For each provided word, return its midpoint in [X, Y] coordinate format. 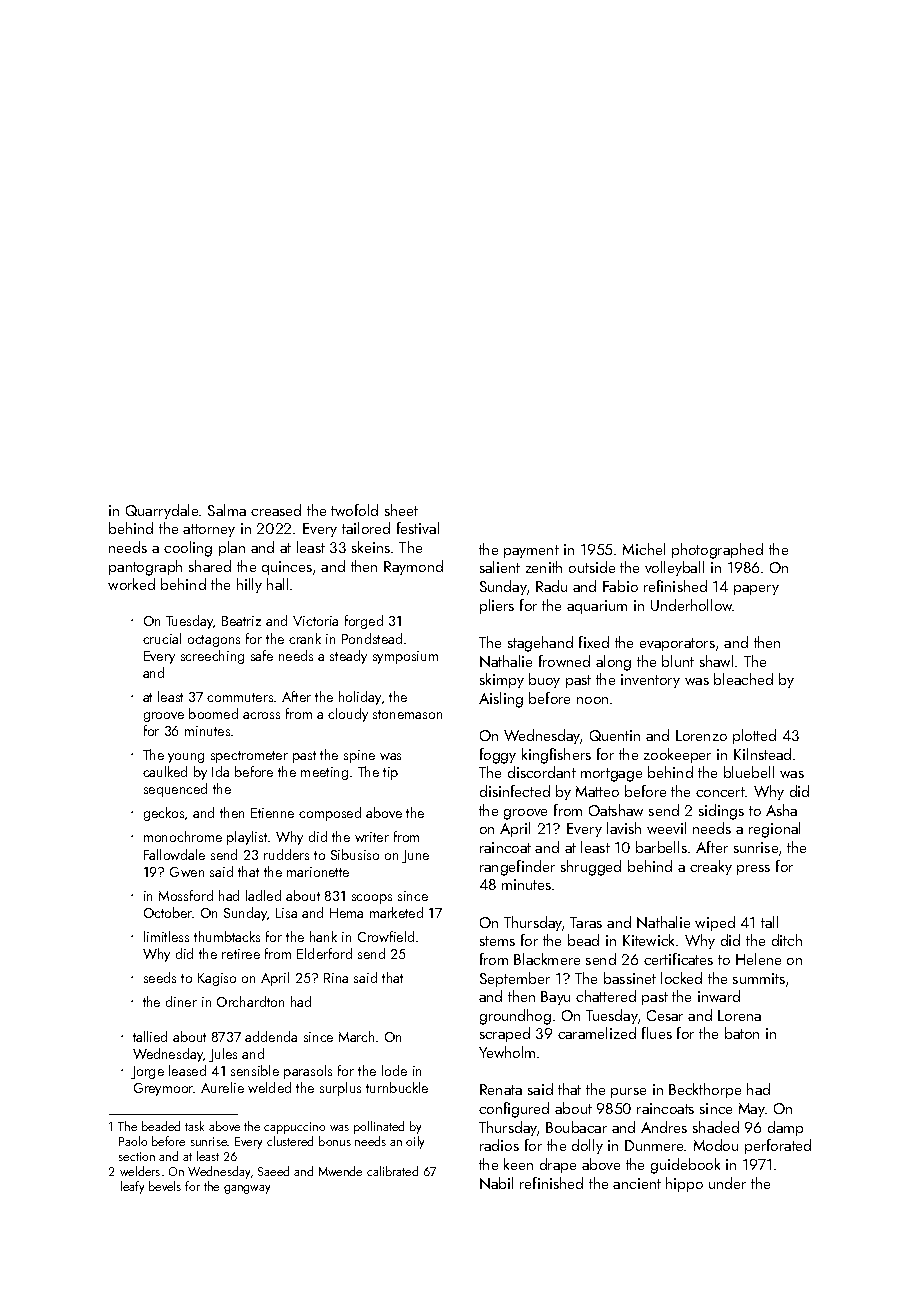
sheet [401, 510]
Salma [227, 510]
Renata [501, 1089]
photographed [717, 551]
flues [657, 1033]
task [194, 1126]
